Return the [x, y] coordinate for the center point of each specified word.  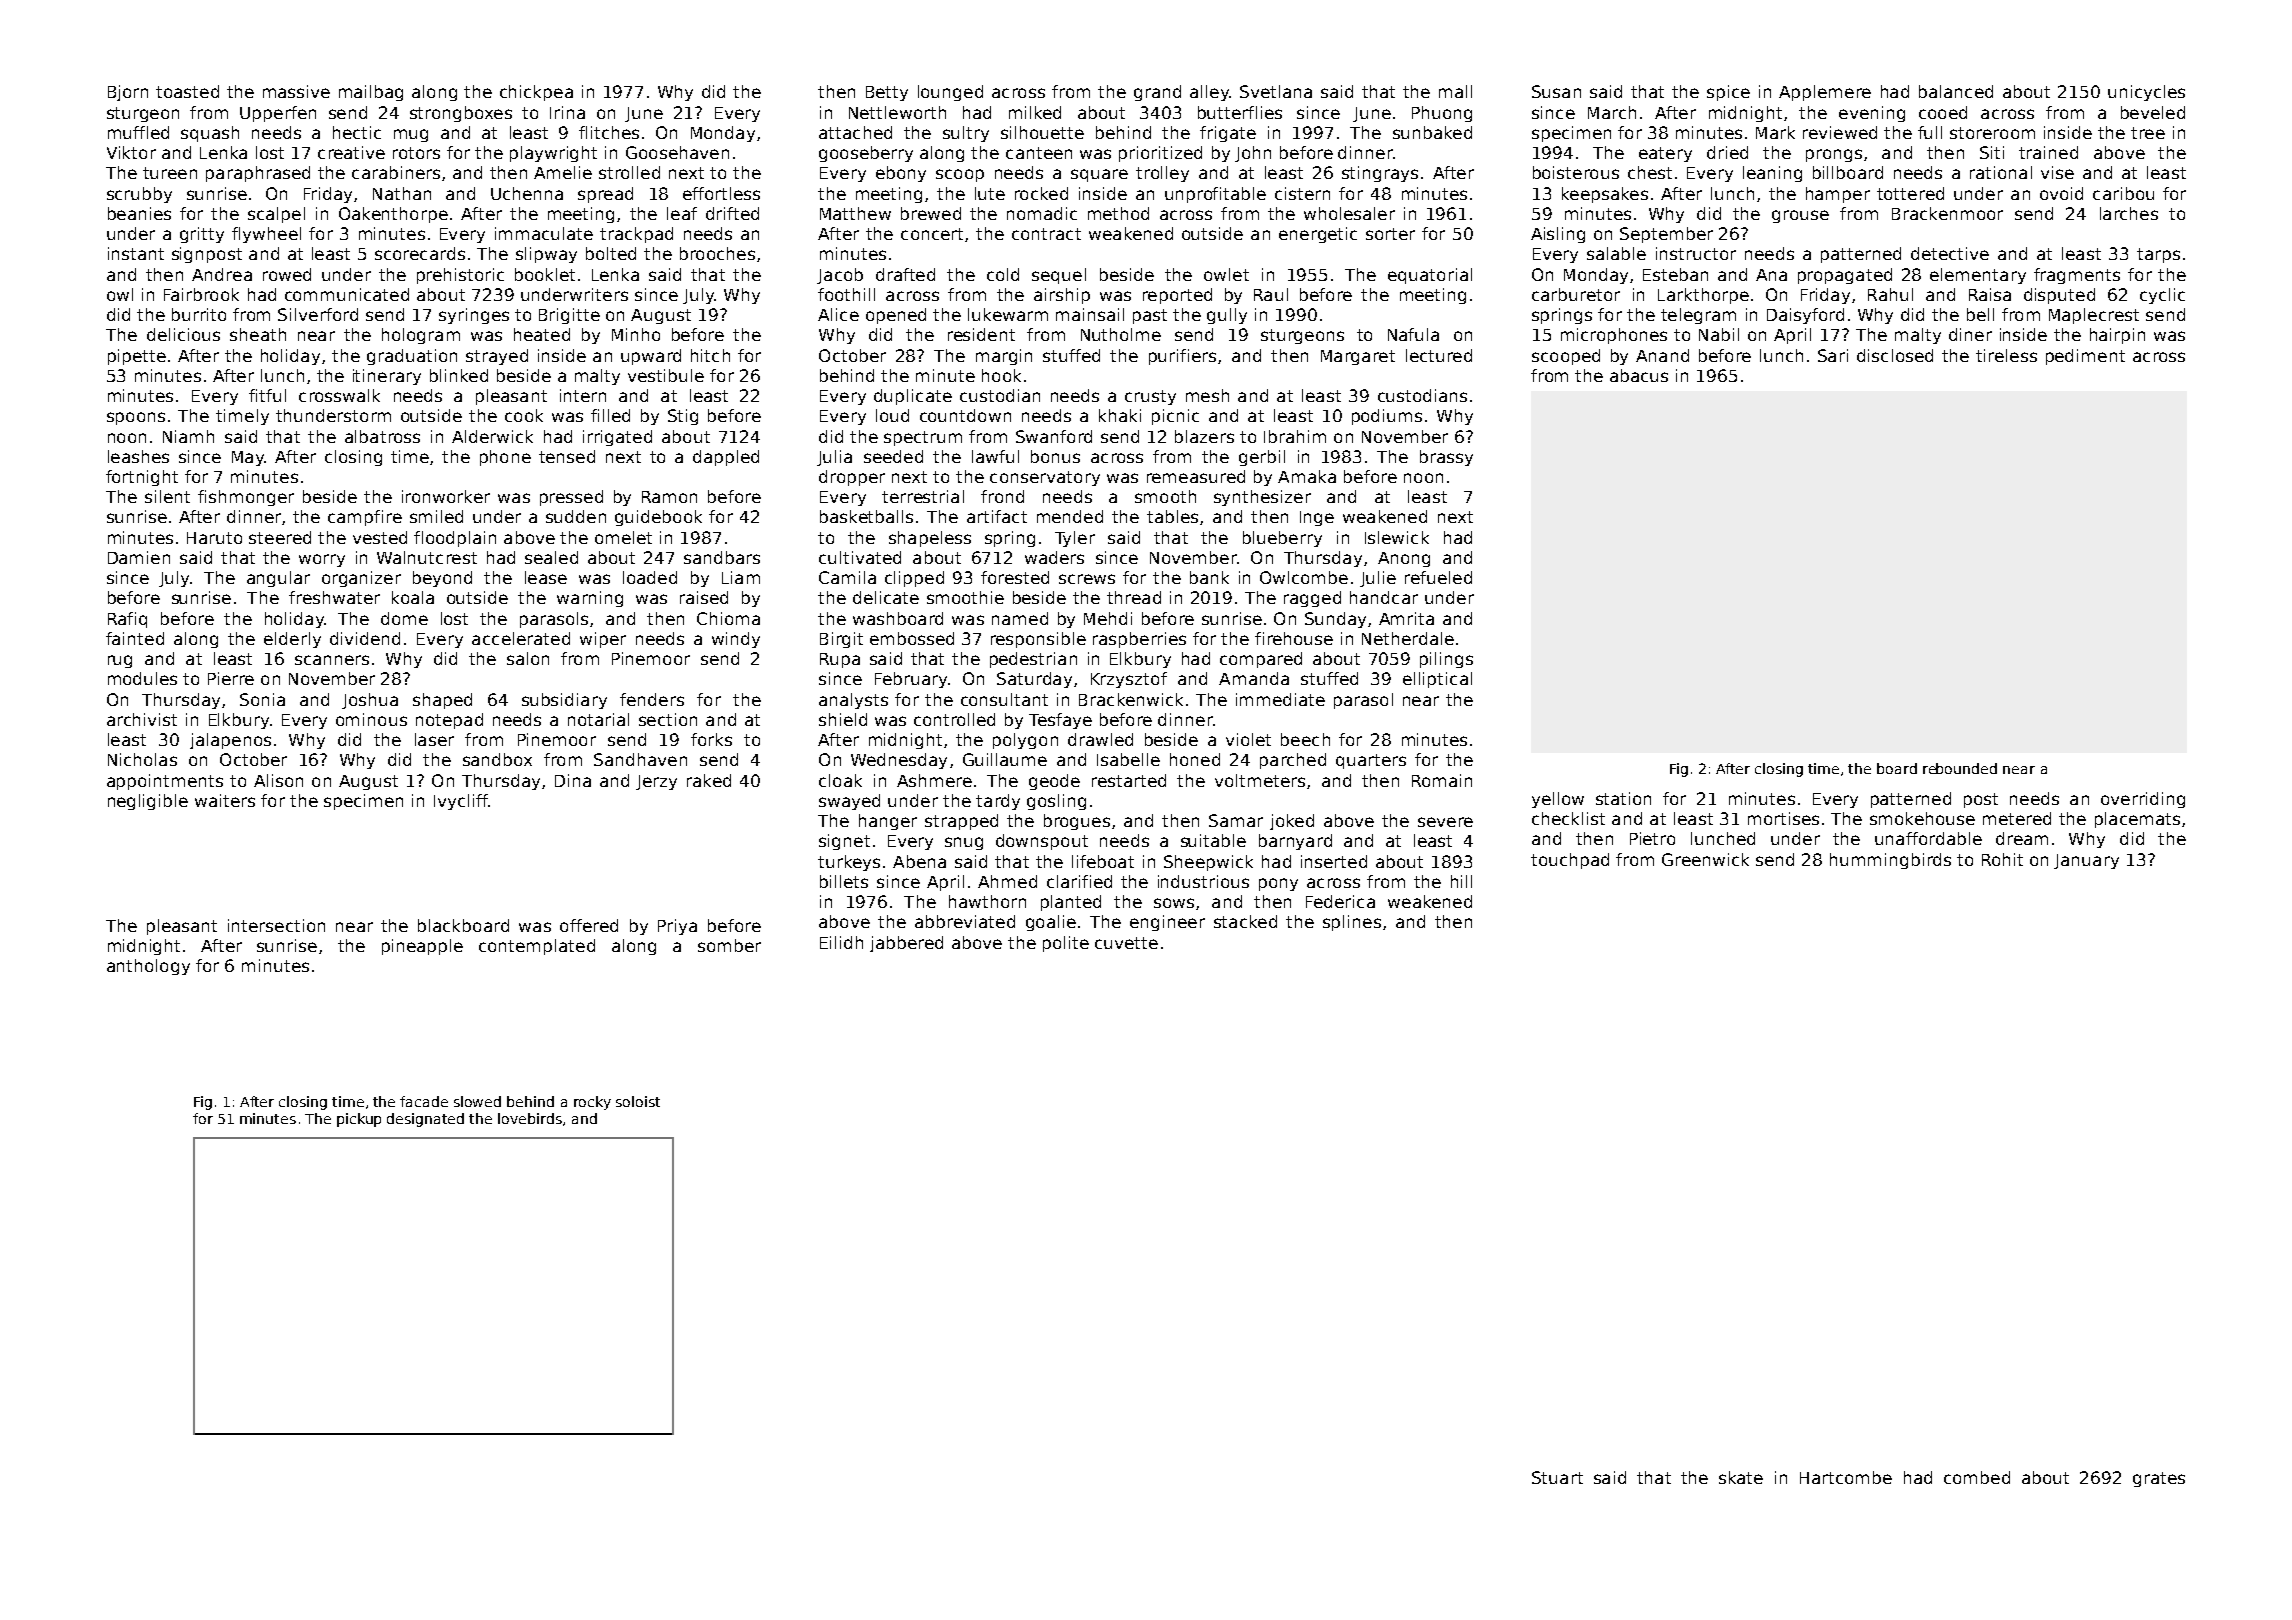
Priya [677, 927]
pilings [1446, 660]
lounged [950, 93]
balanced [1956, 91]
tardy [998, 802]
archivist [142, 719]
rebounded [1960, 768]
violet [1248, 739]
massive [296, 91]
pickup [359, 1120]
